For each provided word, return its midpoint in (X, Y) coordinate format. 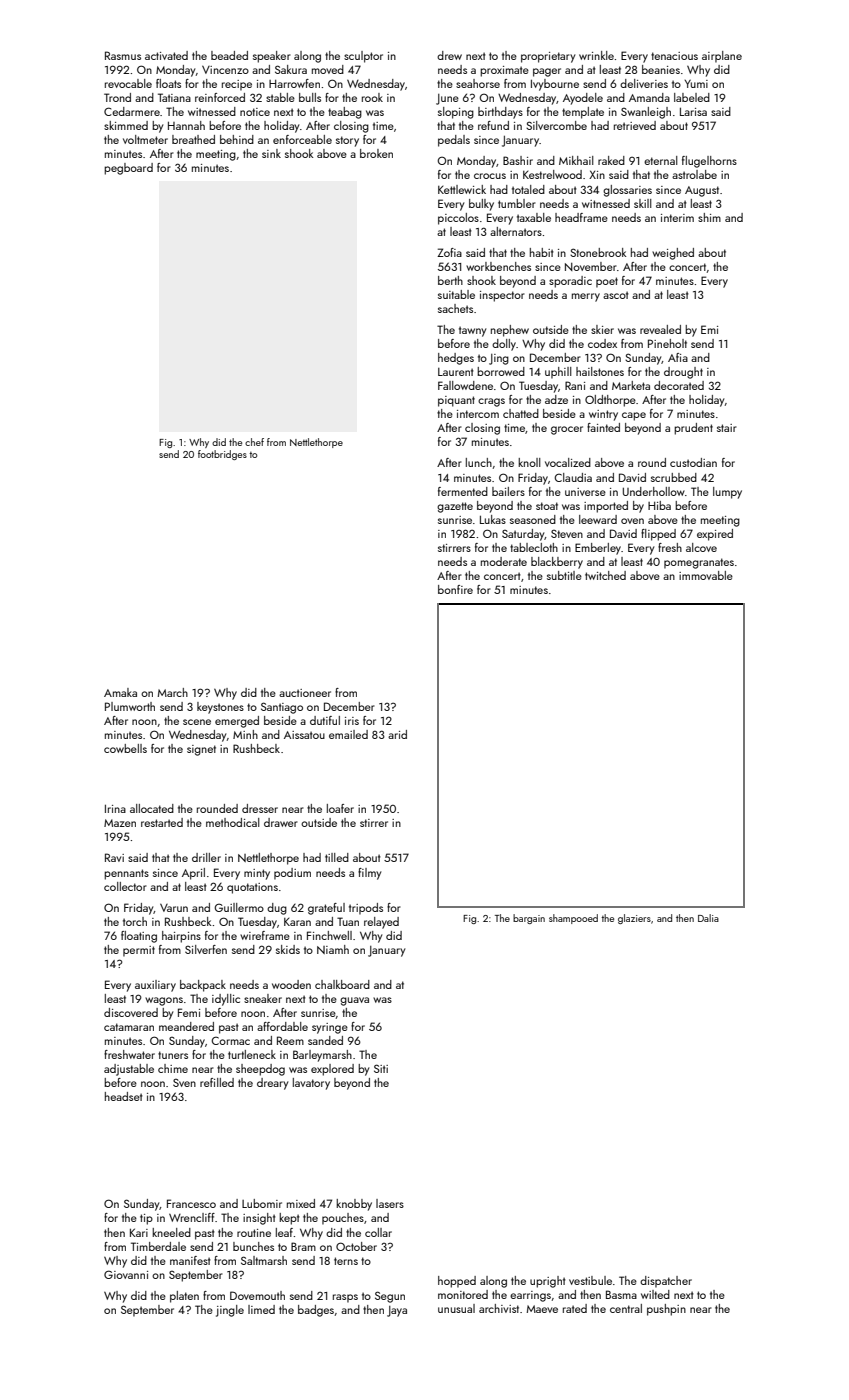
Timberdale (158, 1246)
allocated (152, 808)
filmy (369, 874)
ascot (616, 295)
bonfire (455, 589)
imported (606, 507)
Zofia (449, 252)
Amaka (120, 692)
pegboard (128, 169)
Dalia (708, 918)
